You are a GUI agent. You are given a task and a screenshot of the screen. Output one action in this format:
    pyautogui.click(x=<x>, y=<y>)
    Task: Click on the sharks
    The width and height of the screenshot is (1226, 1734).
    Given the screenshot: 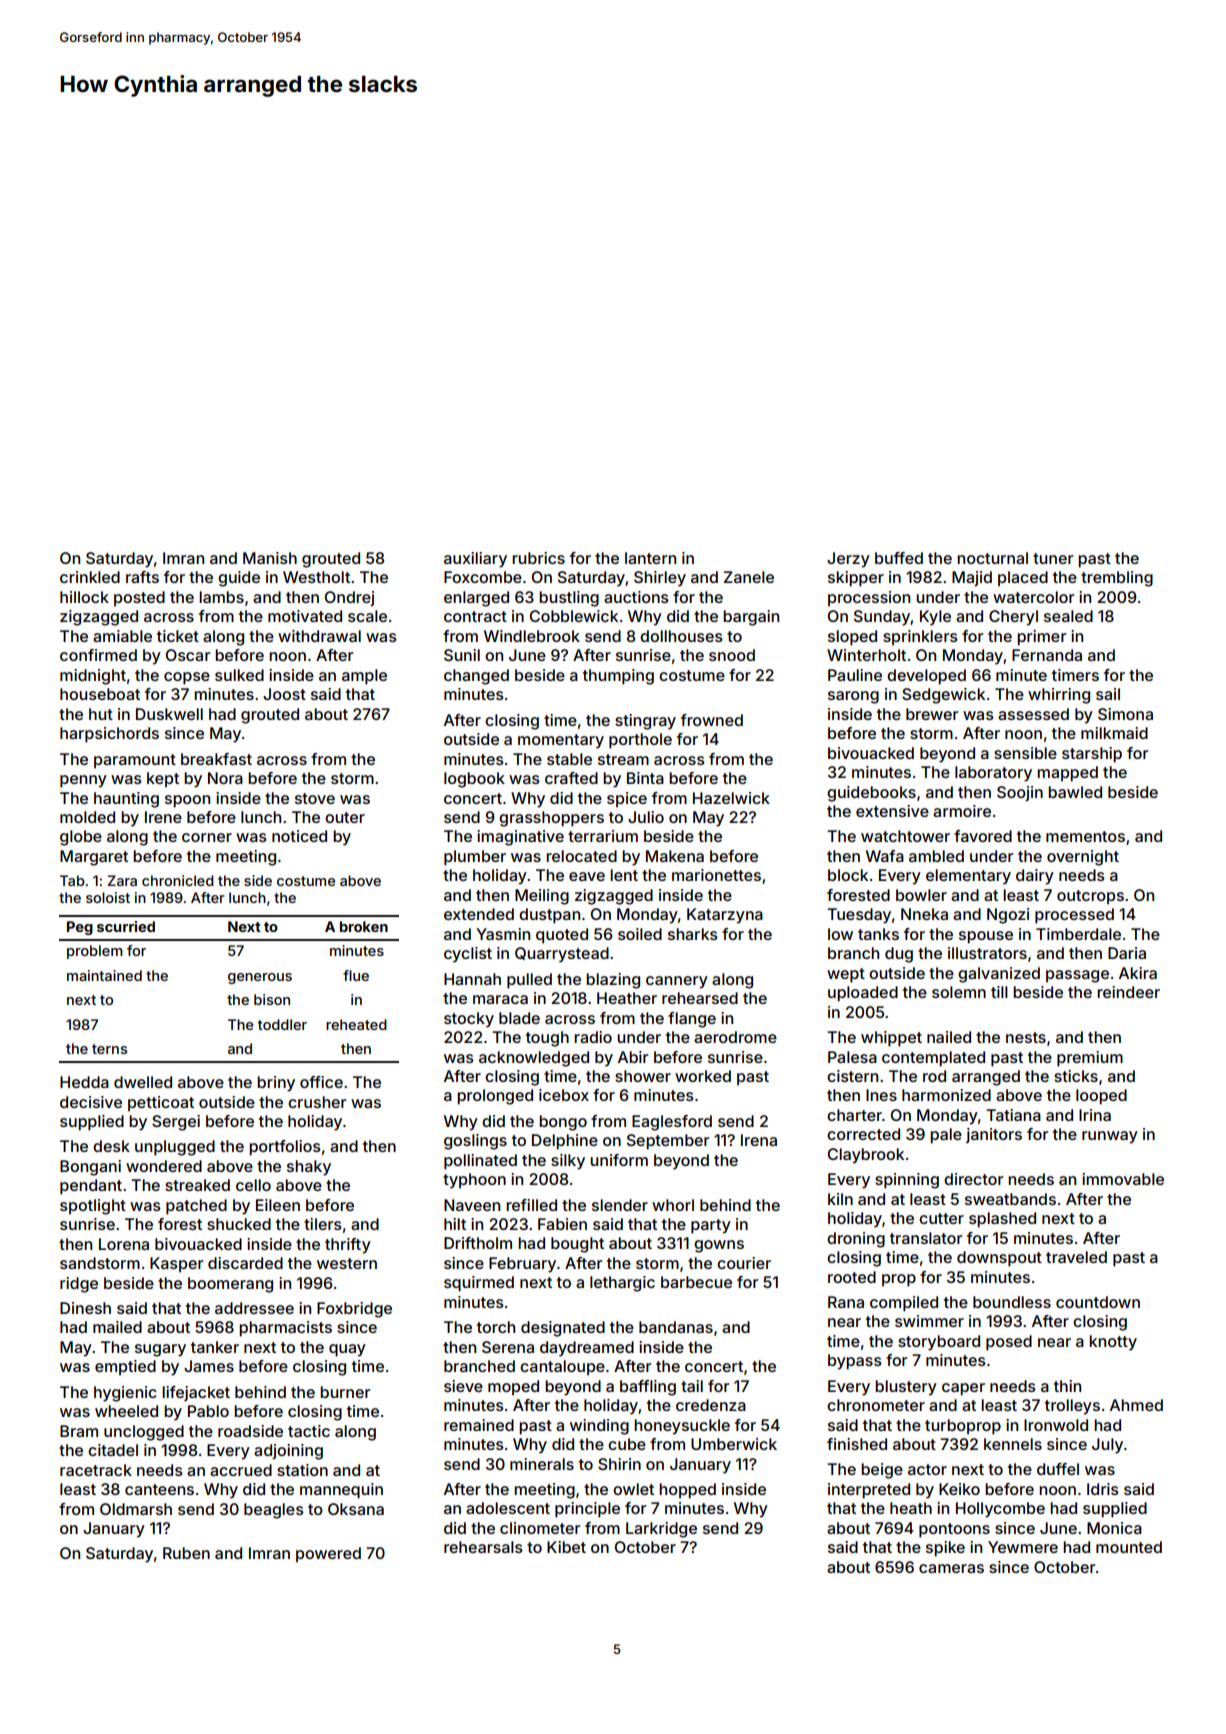 What is the action you would take?
    pyautogui.click(x=693, y=934)
